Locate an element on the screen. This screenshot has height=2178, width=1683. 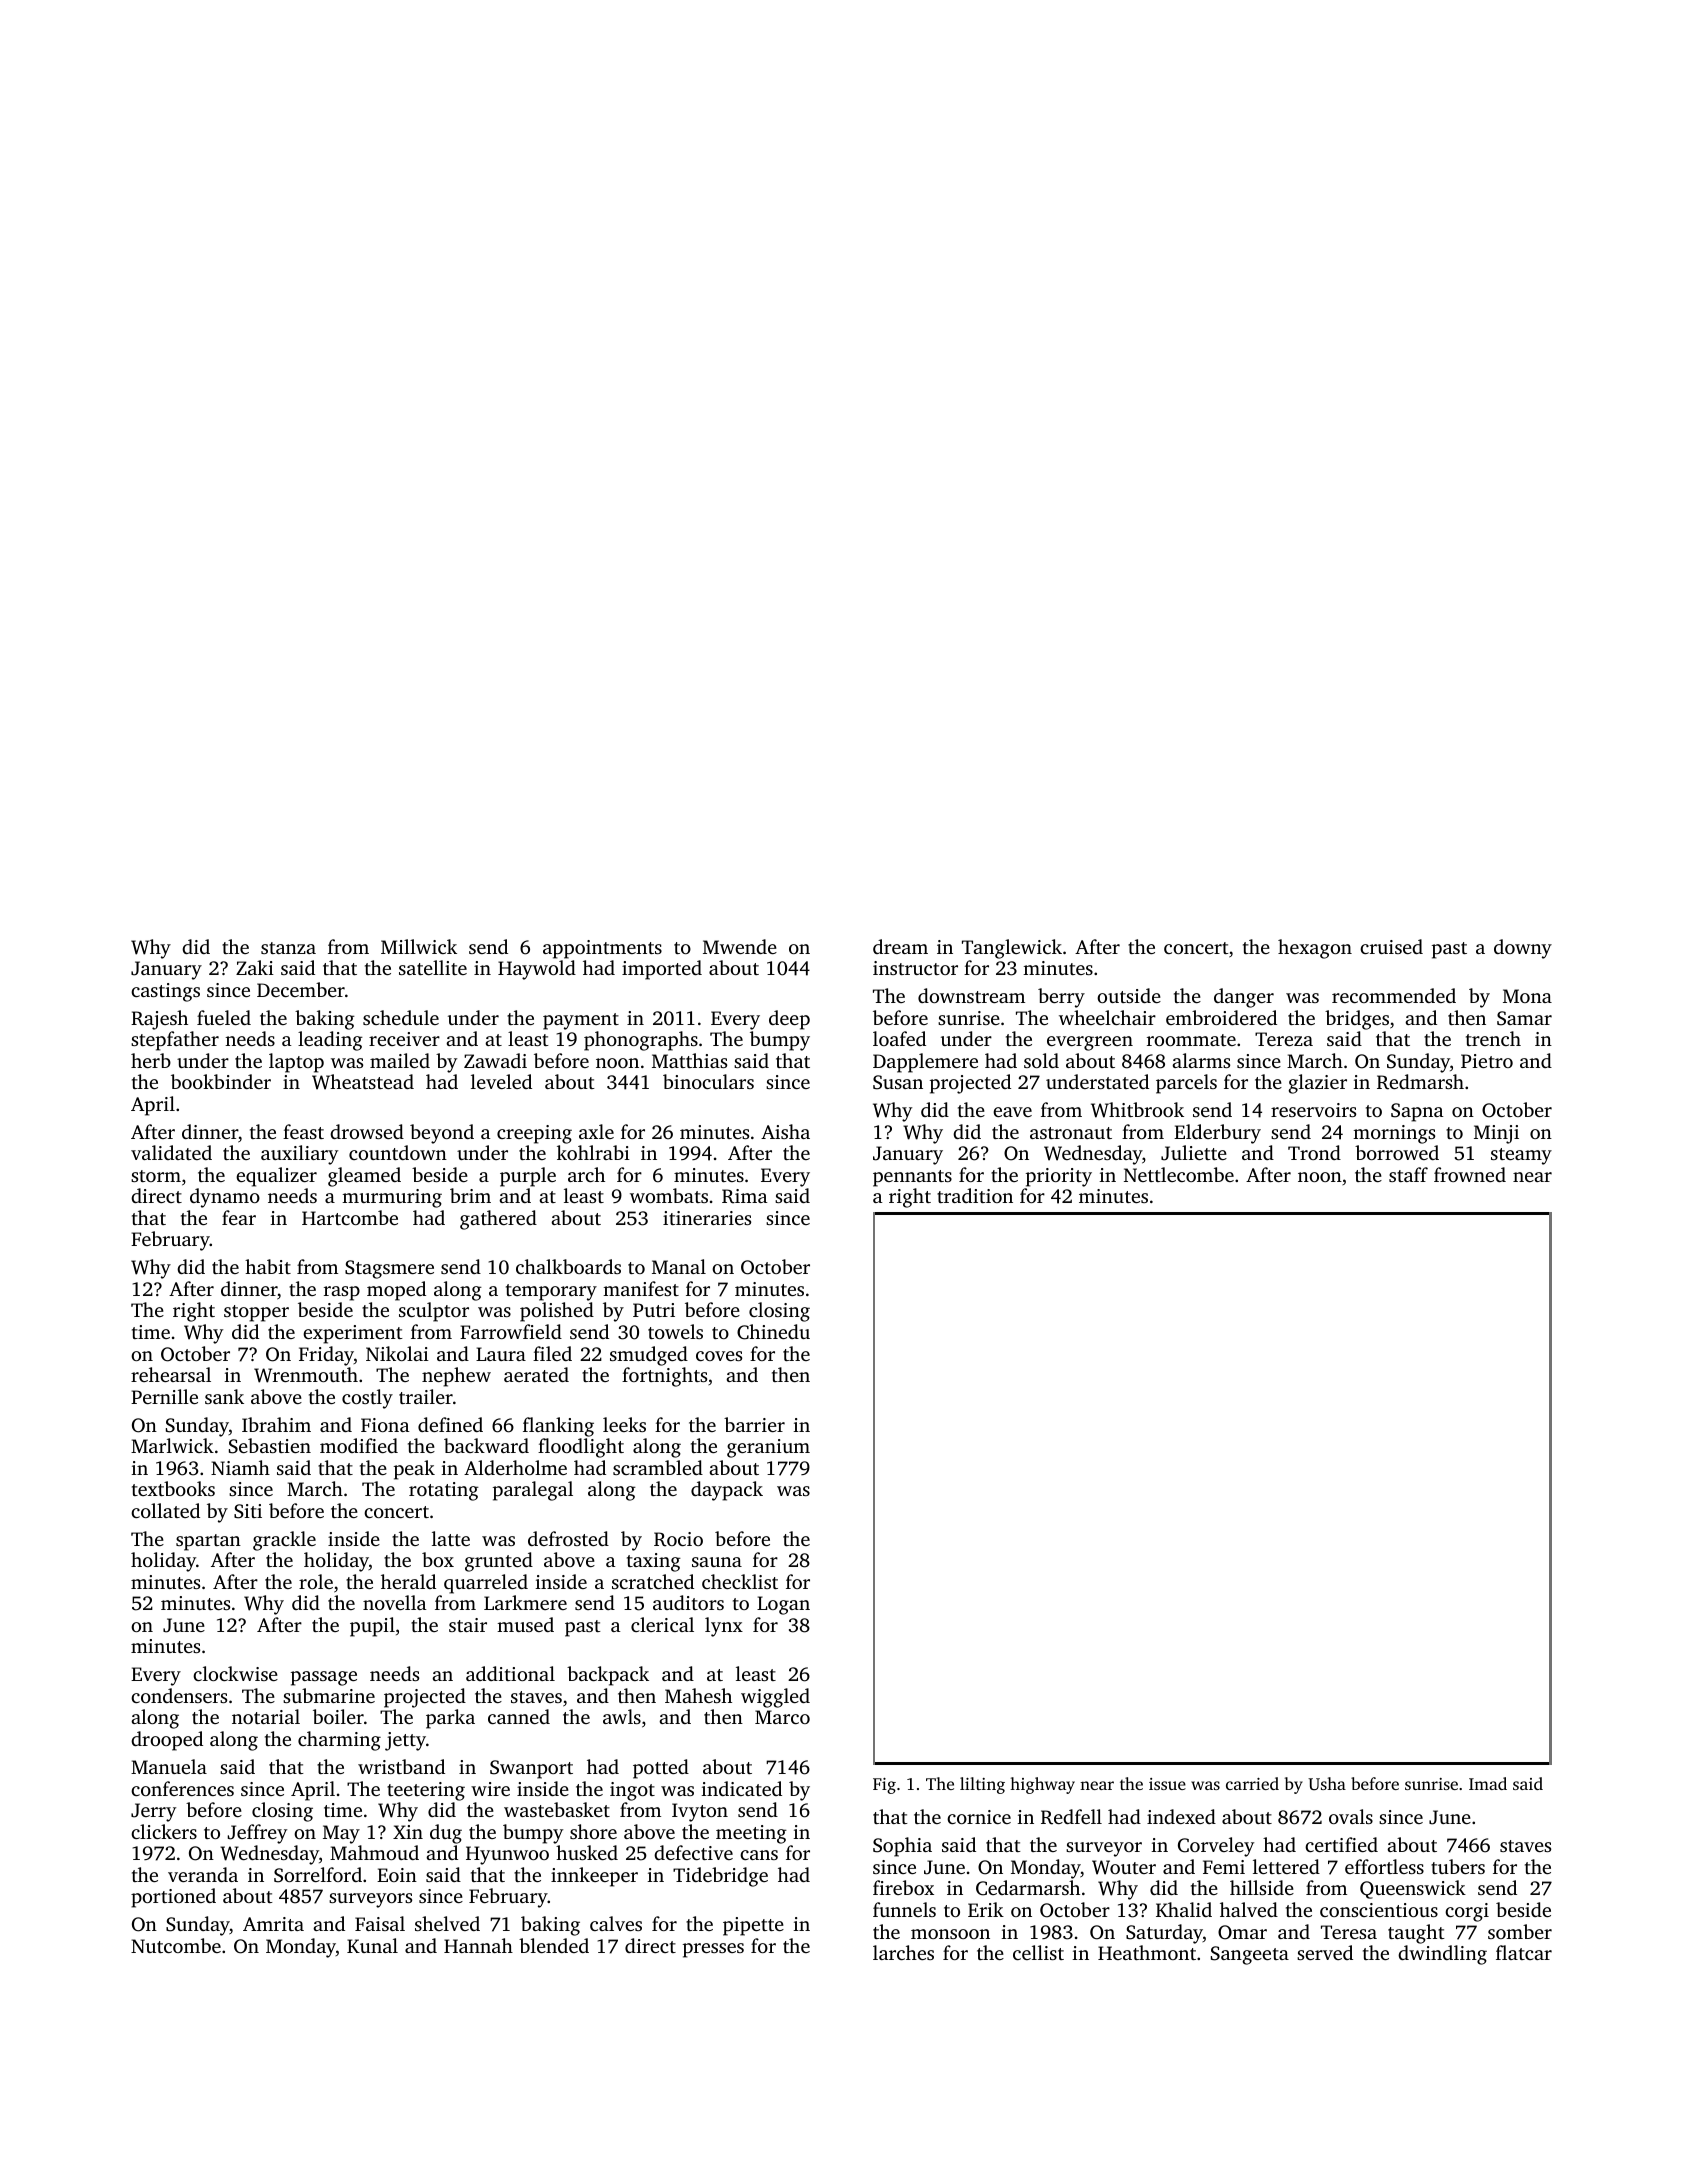
habit is located at coordinates (268, 1266).
